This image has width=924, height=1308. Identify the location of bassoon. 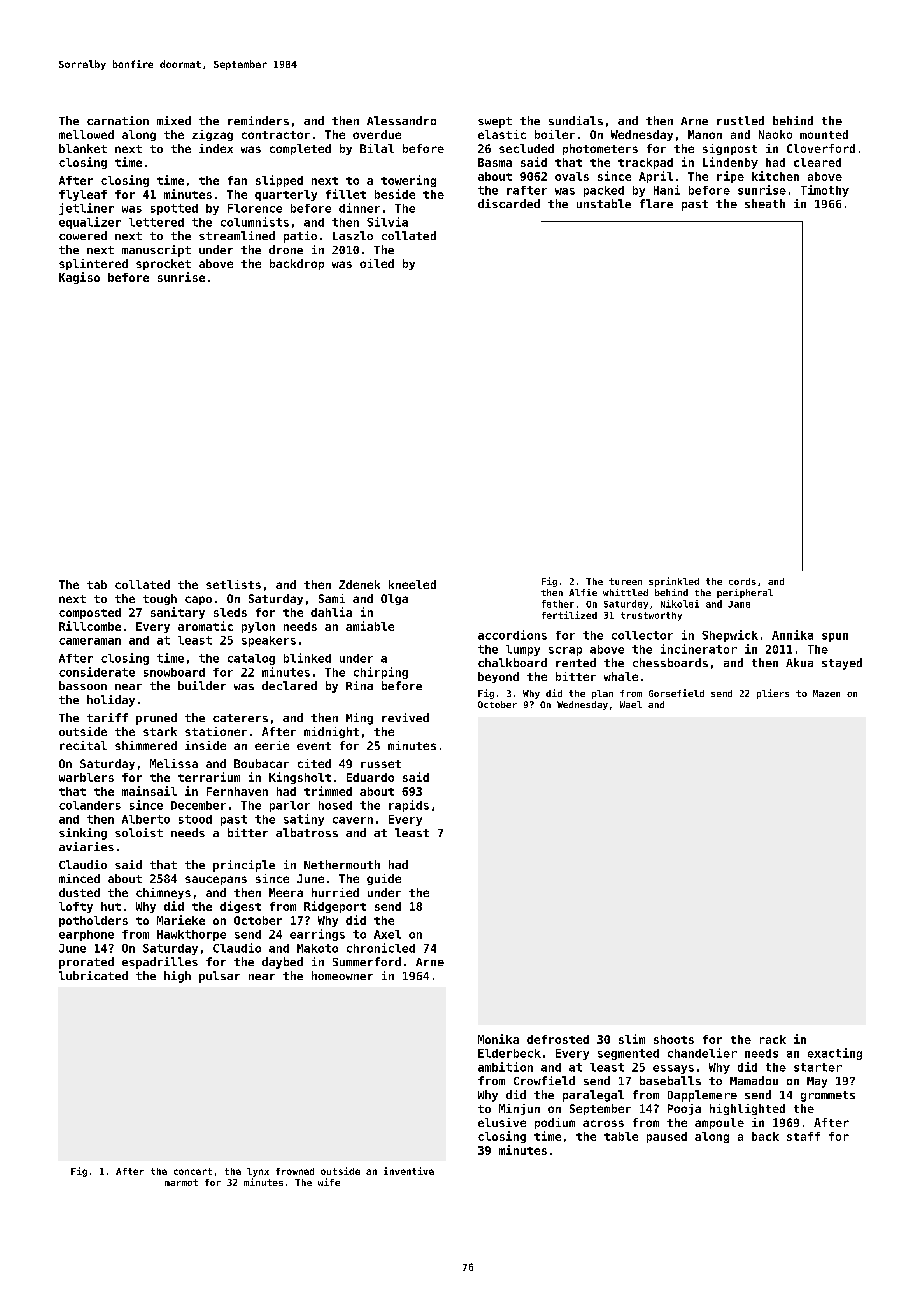
(83, 685).
